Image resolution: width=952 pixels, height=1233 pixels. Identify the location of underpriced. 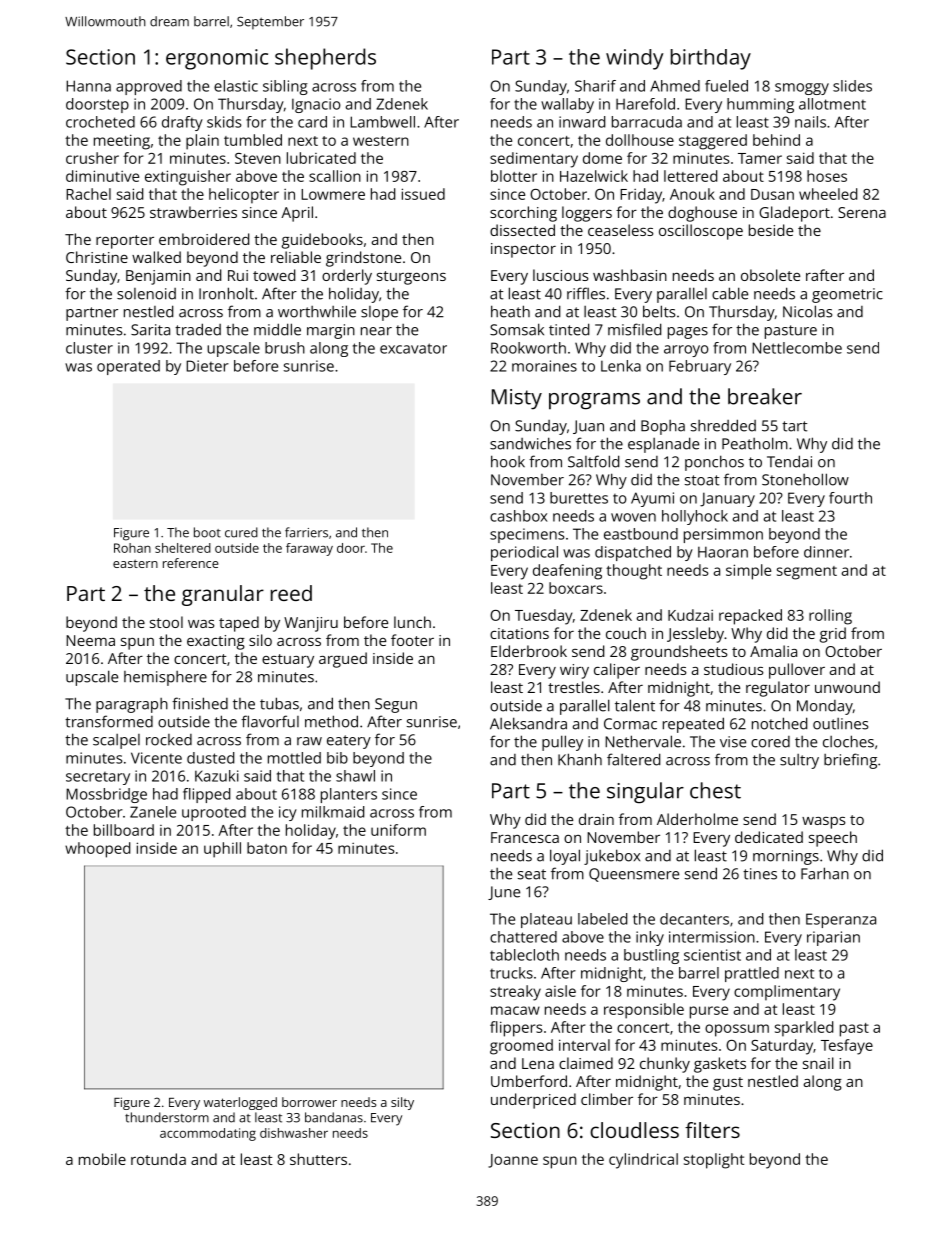
(533, 1101).
